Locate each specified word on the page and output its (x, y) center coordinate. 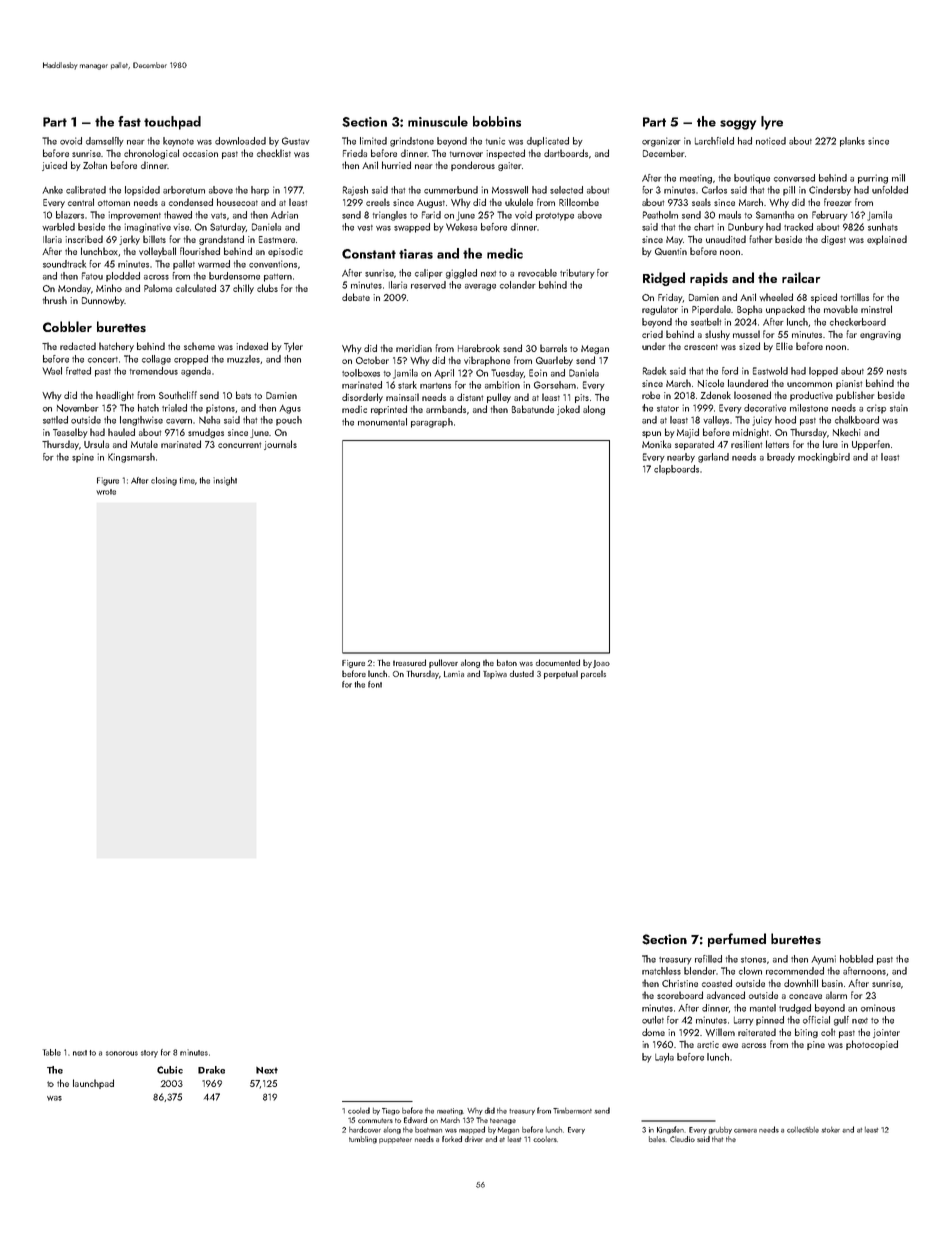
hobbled (856, 959)
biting (806, 1033)
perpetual (561, 674)
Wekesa (461, 227)
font (375, 684)
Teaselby (70, 433)
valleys (716, 421)
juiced (54, 166)
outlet (653, 1020)
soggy (738, 125)
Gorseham (555, 385)
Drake (211, 1070)
